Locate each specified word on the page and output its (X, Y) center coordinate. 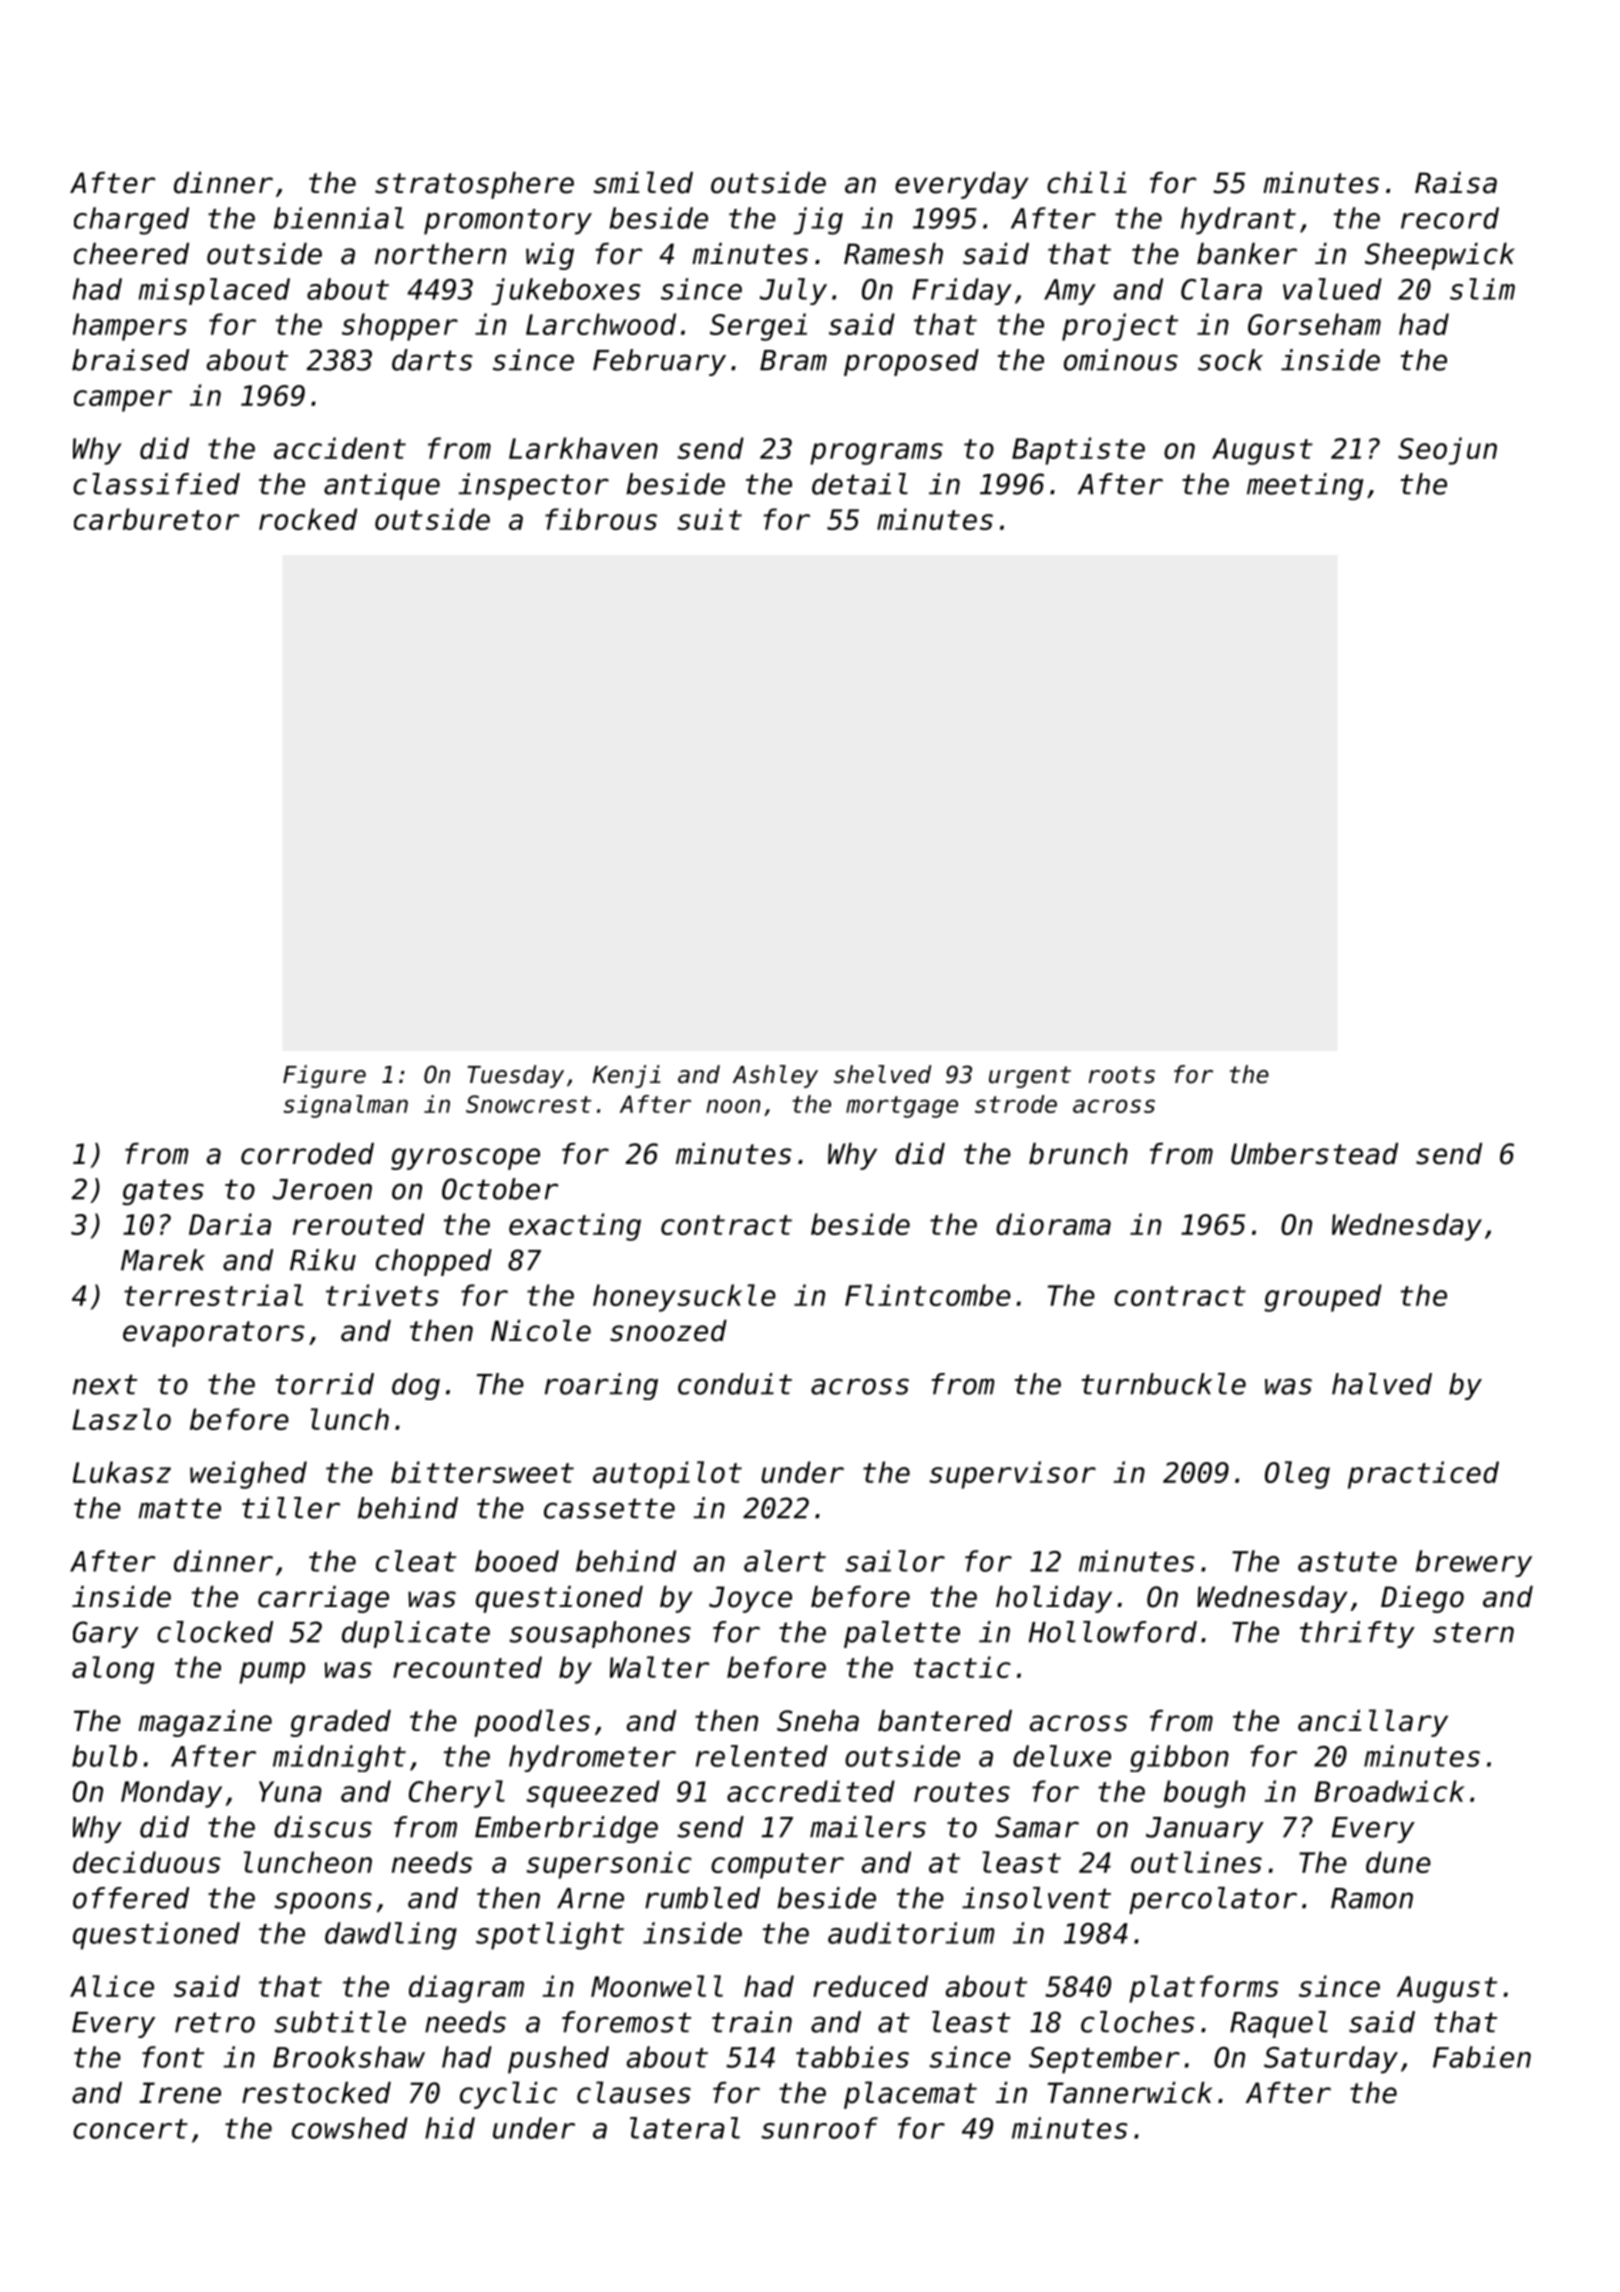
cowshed (350, 2128)
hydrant (1238, 221)
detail (860, 484)
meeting (1305, 486)
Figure (324, 1076)
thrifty (1357, 1634)
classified (156, 484)
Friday (962, 291)
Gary (106, 1634)
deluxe (1062, 1756)
